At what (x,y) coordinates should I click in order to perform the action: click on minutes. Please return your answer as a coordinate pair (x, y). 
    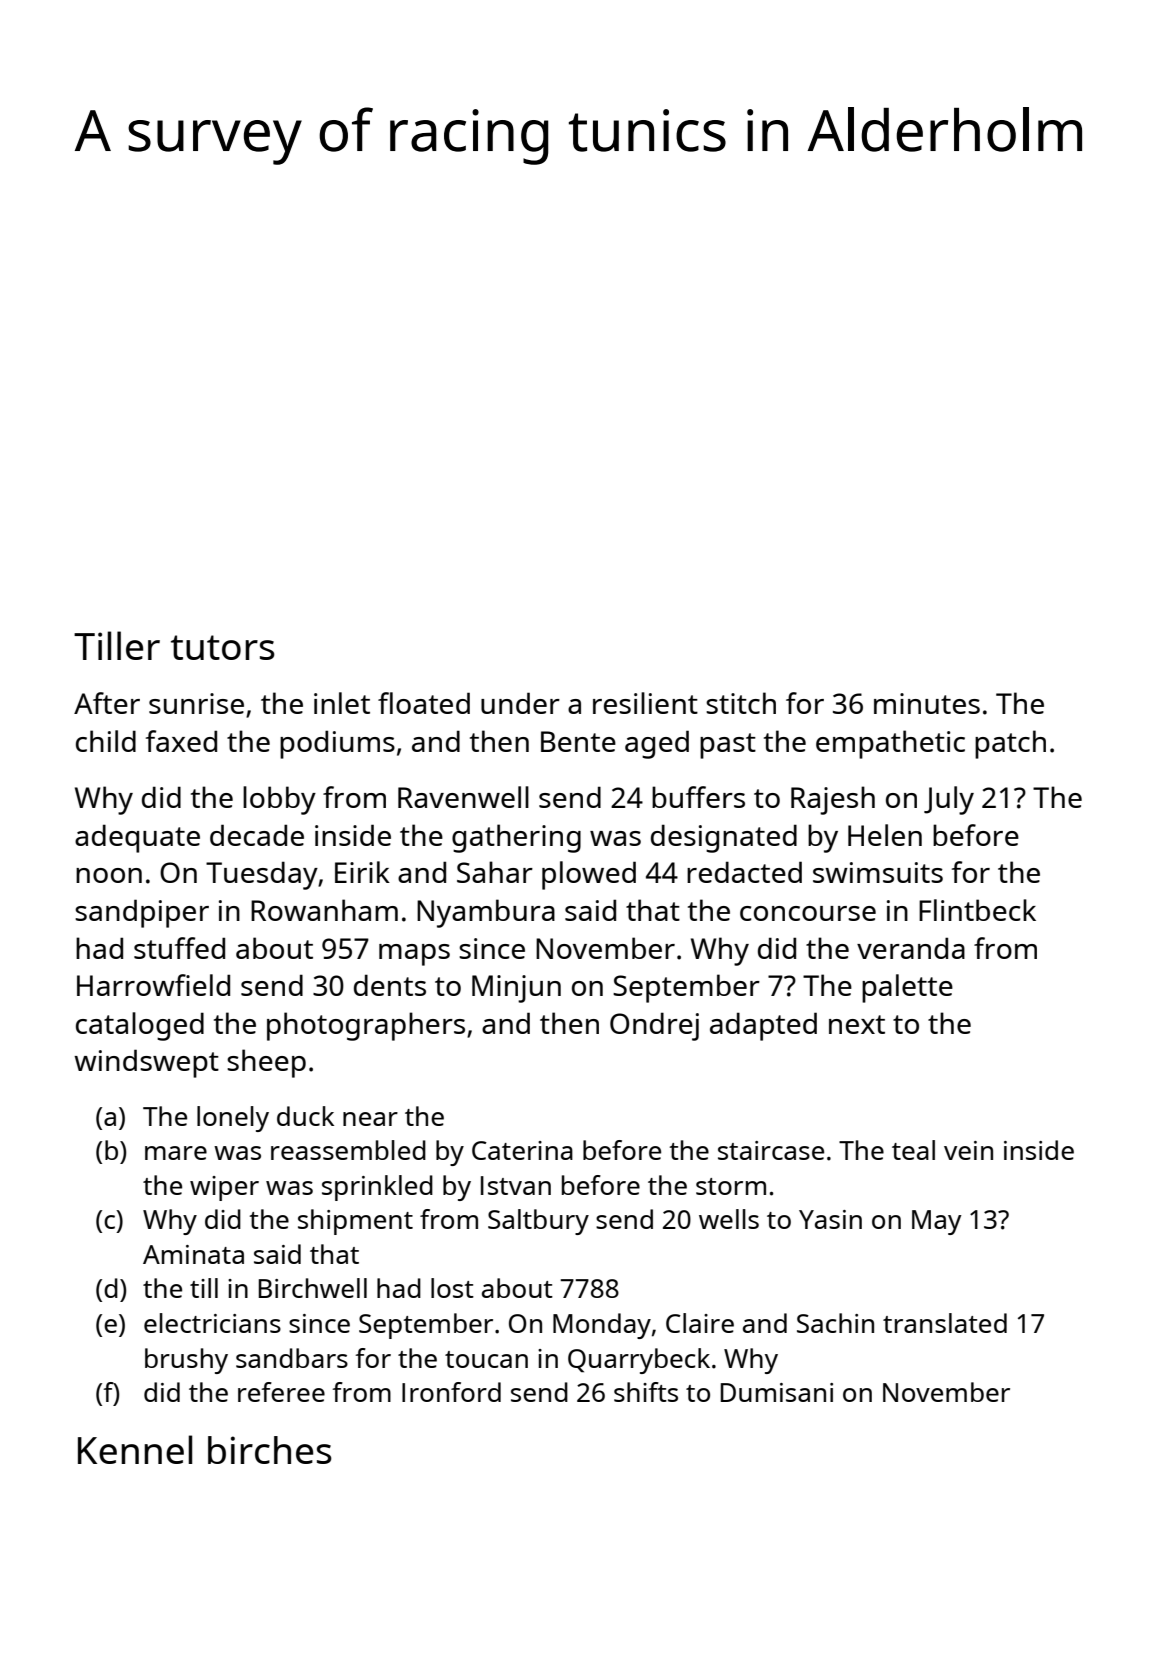
    Looking at the image, I should click on (927, 703).
